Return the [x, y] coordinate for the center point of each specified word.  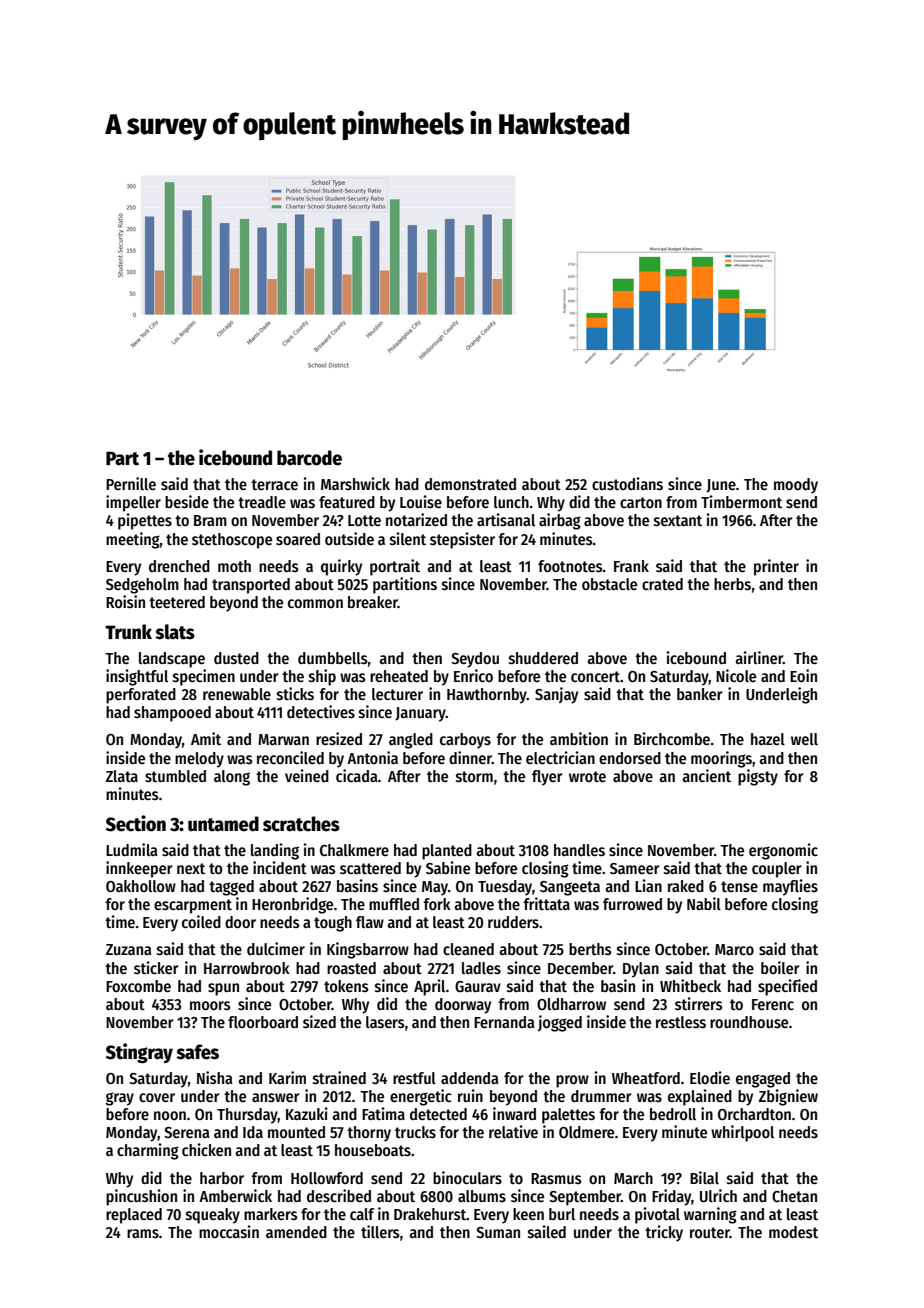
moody [796, 486]
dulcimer [276, 948]
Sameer [635, 868]
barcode [309, 458]
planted [447, 852]
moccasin [229, 1232]
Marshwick [355, 483]
